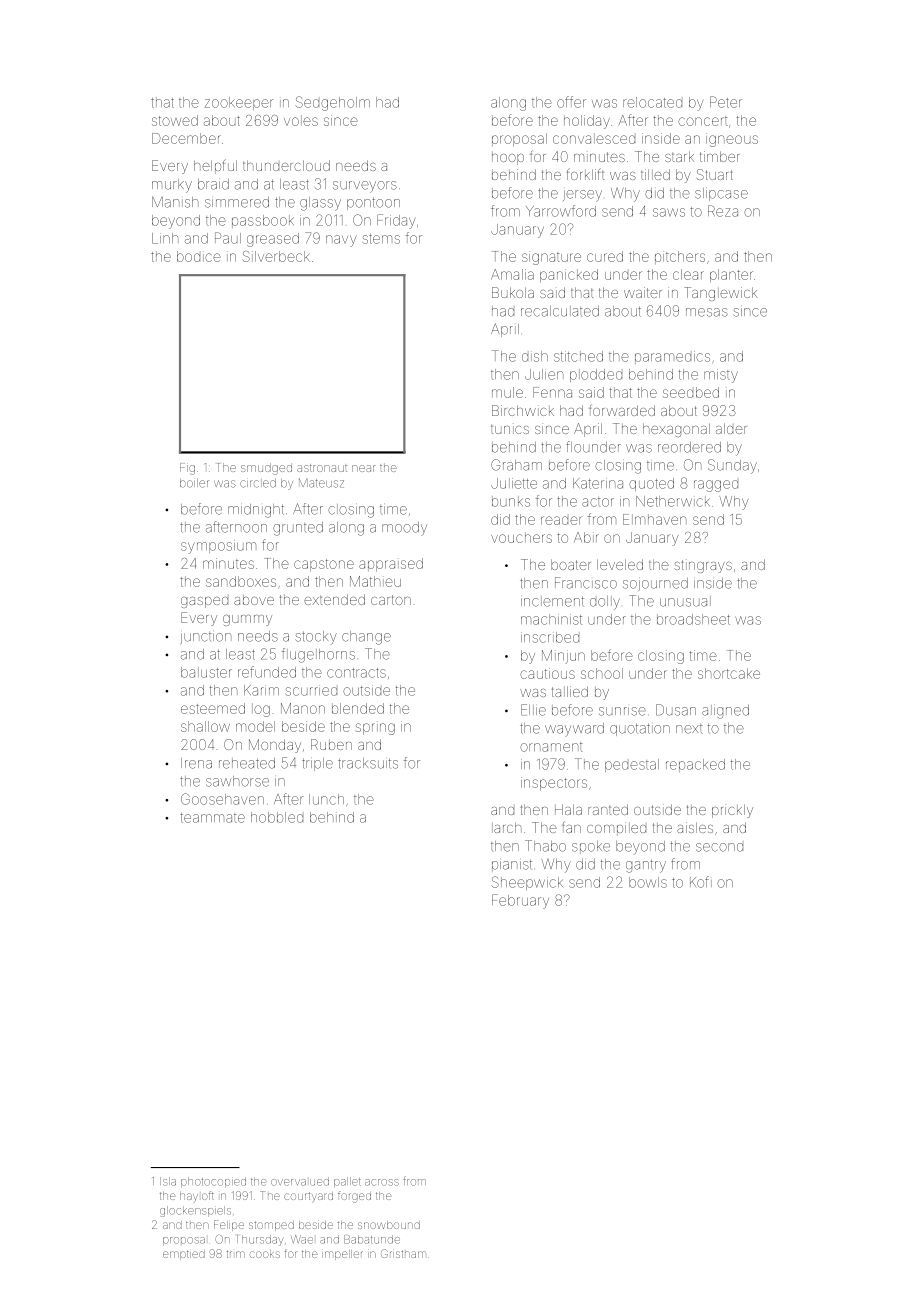 Image resolution: width=924 pixels, height=1311 pixels. What do you see at coordinates (554, 784) in the document?
I see `inspectors` at bounding box center [554, 784].
